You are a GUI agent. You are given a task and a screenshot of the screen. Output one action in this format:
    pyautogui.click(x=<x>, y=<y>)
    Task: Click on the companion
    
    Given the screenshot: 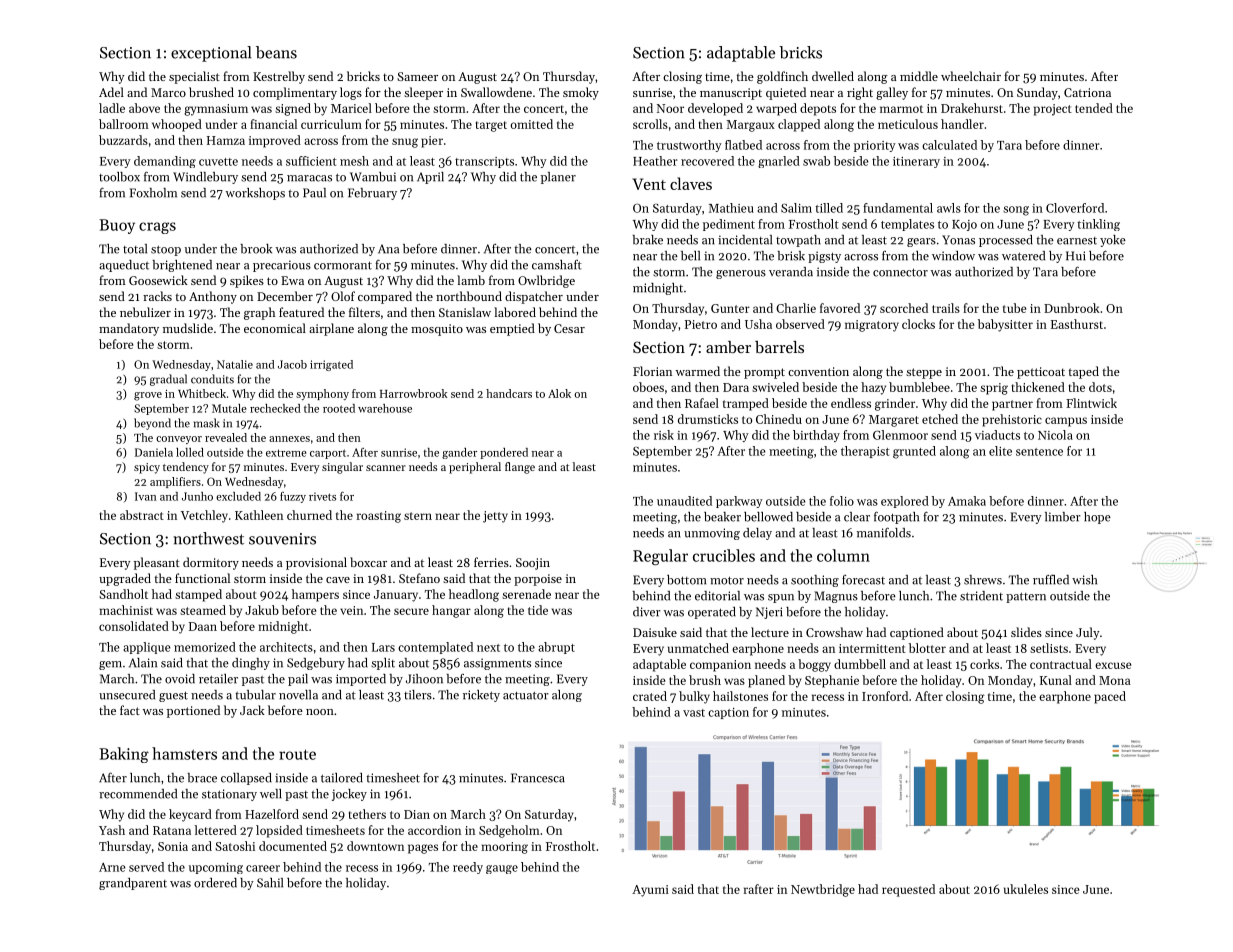 What is the action you would take?
    pyautogui.click(x=720, y=666)
